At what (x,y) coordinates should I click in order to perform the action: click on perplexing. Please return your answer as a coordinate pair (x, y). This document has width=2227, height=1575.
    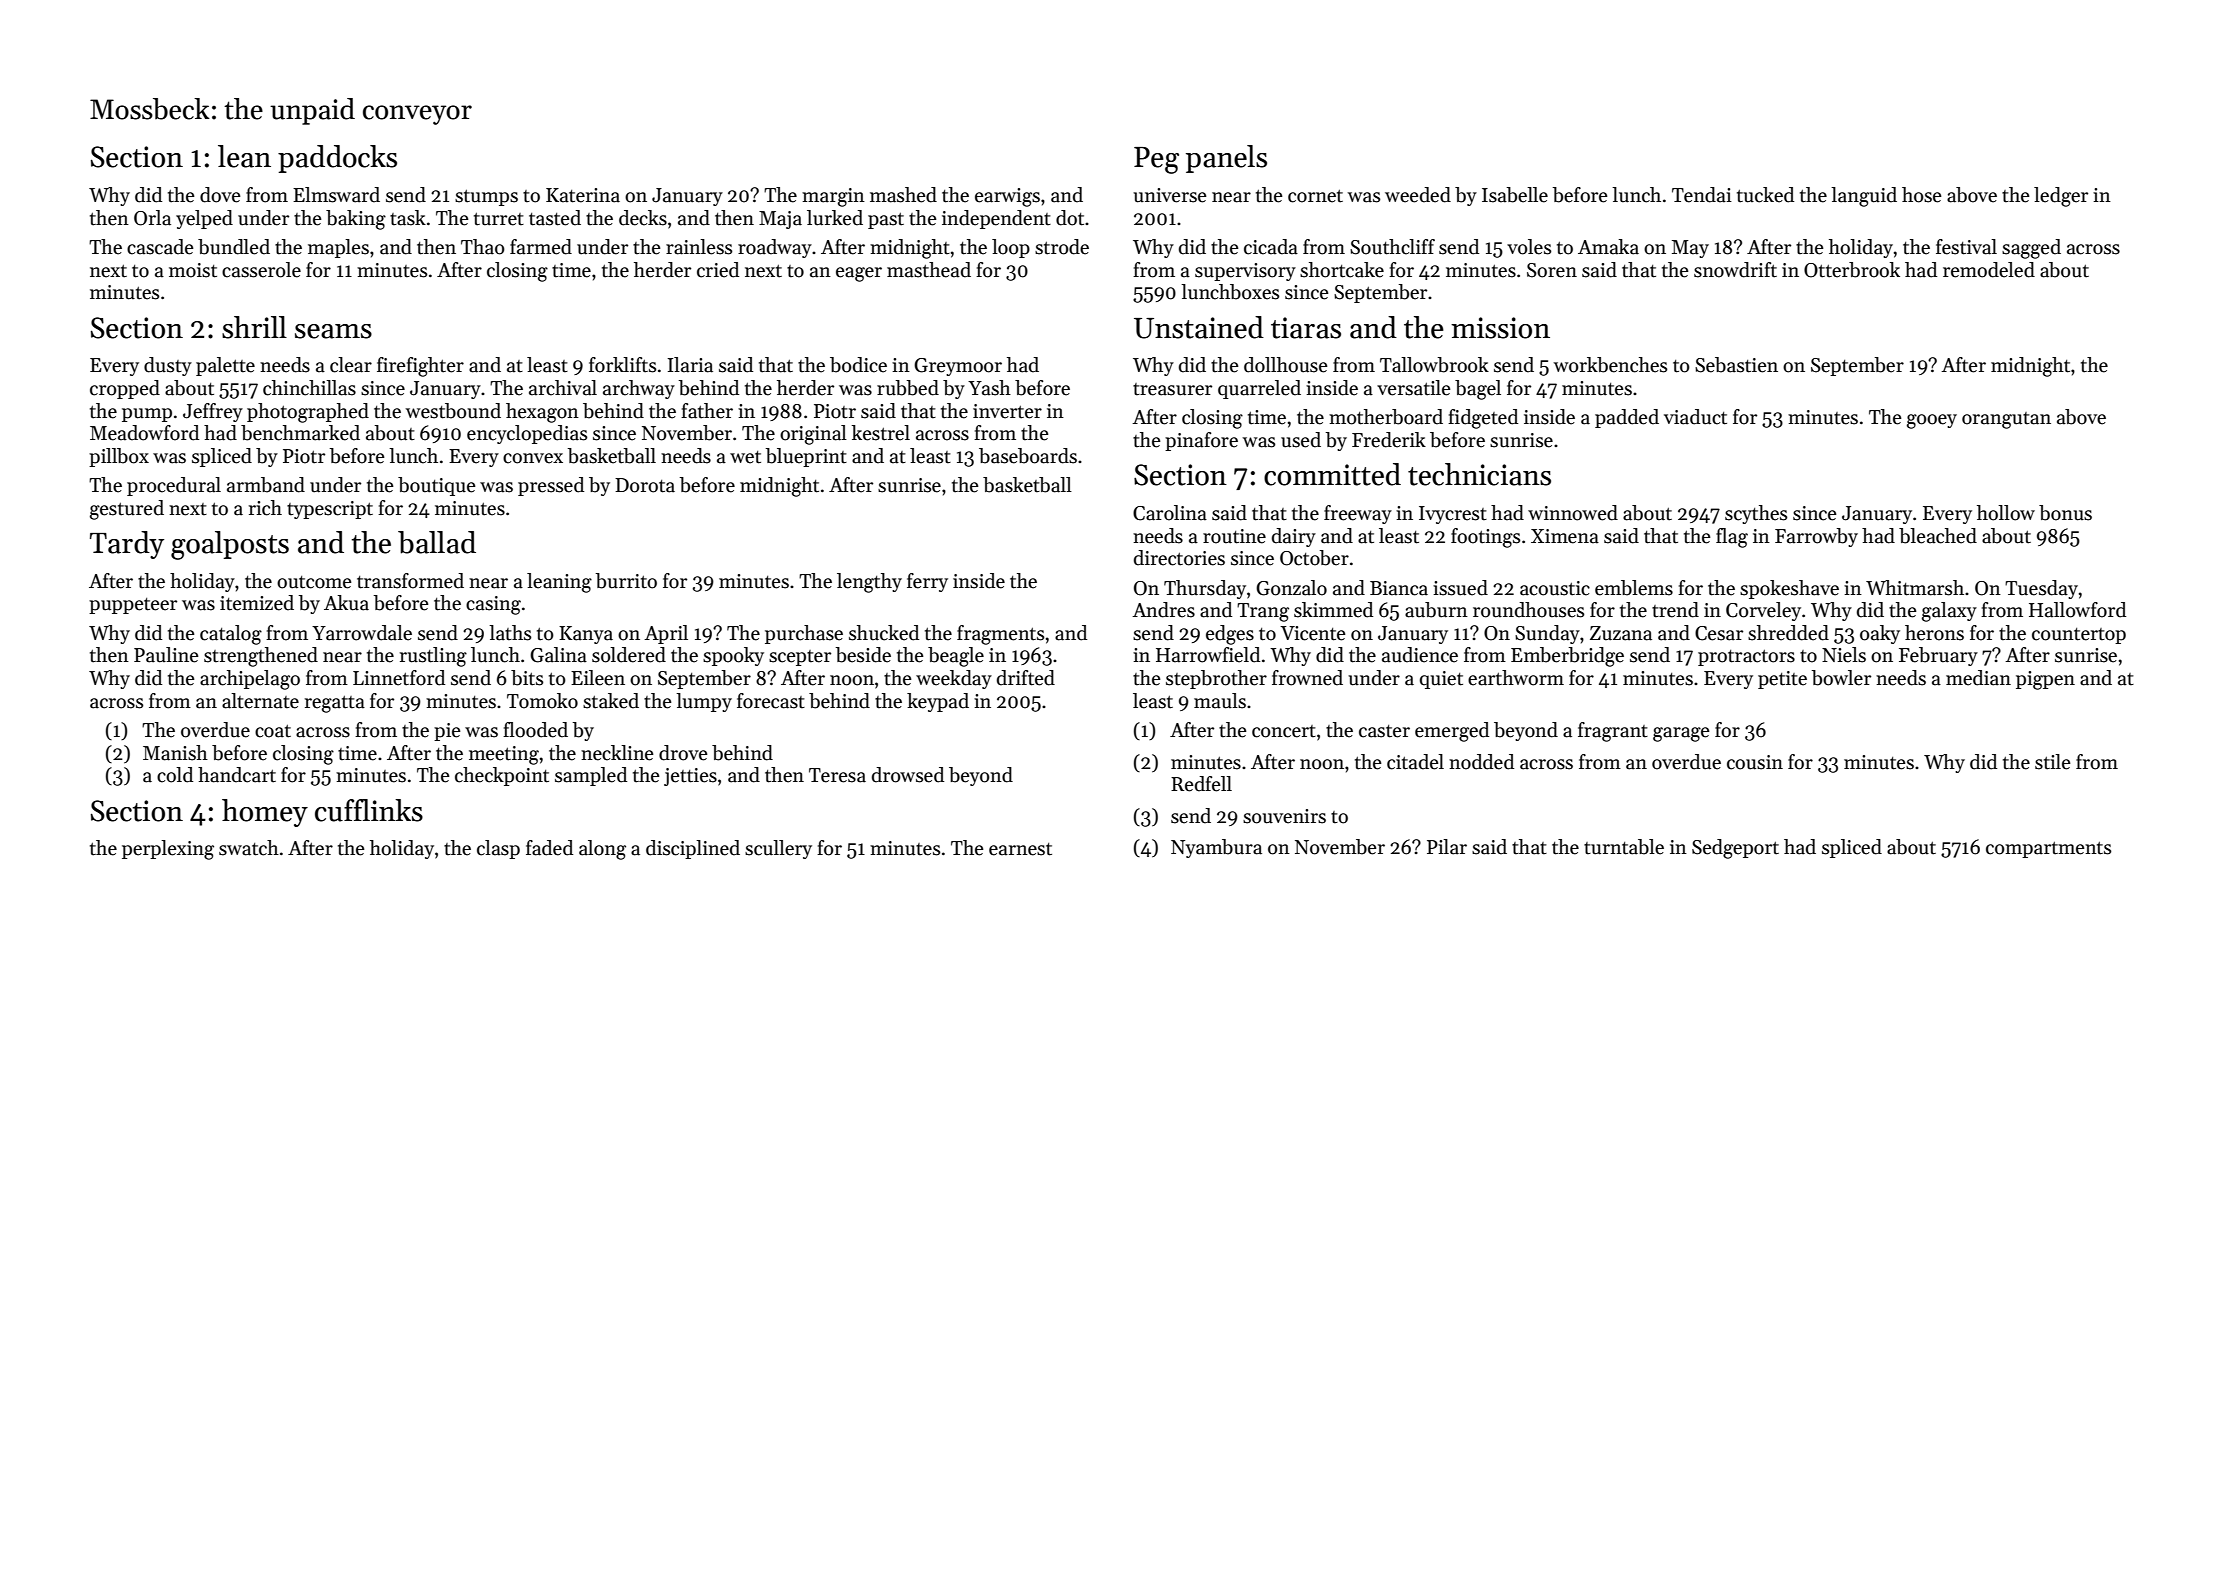
    Looking at the image, I should click on (168, 850).
